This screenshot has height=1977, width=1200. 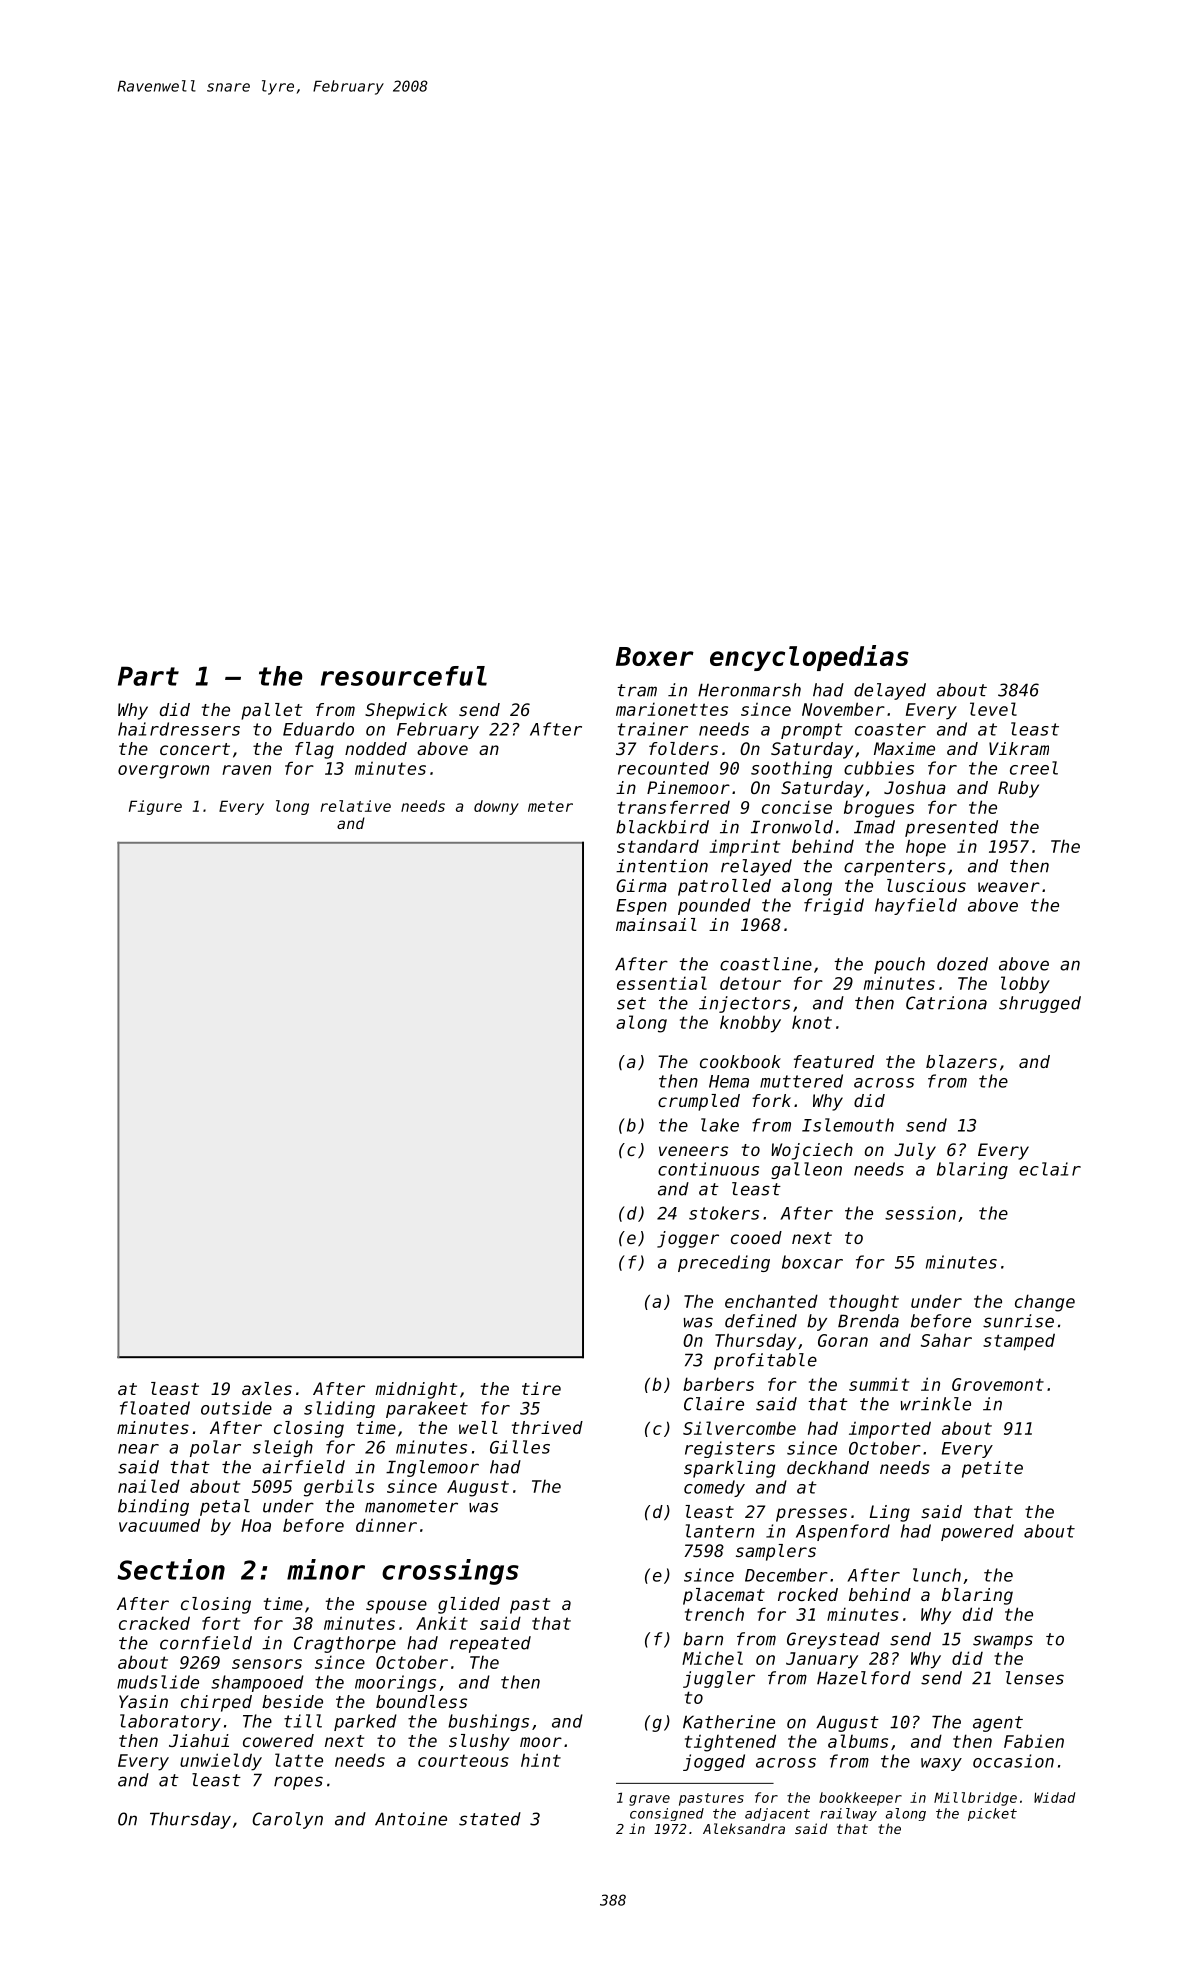 What do you see at coordinates (962, 964) in the screenshot?
I see `dozed` at bounding box center [962, 964].
